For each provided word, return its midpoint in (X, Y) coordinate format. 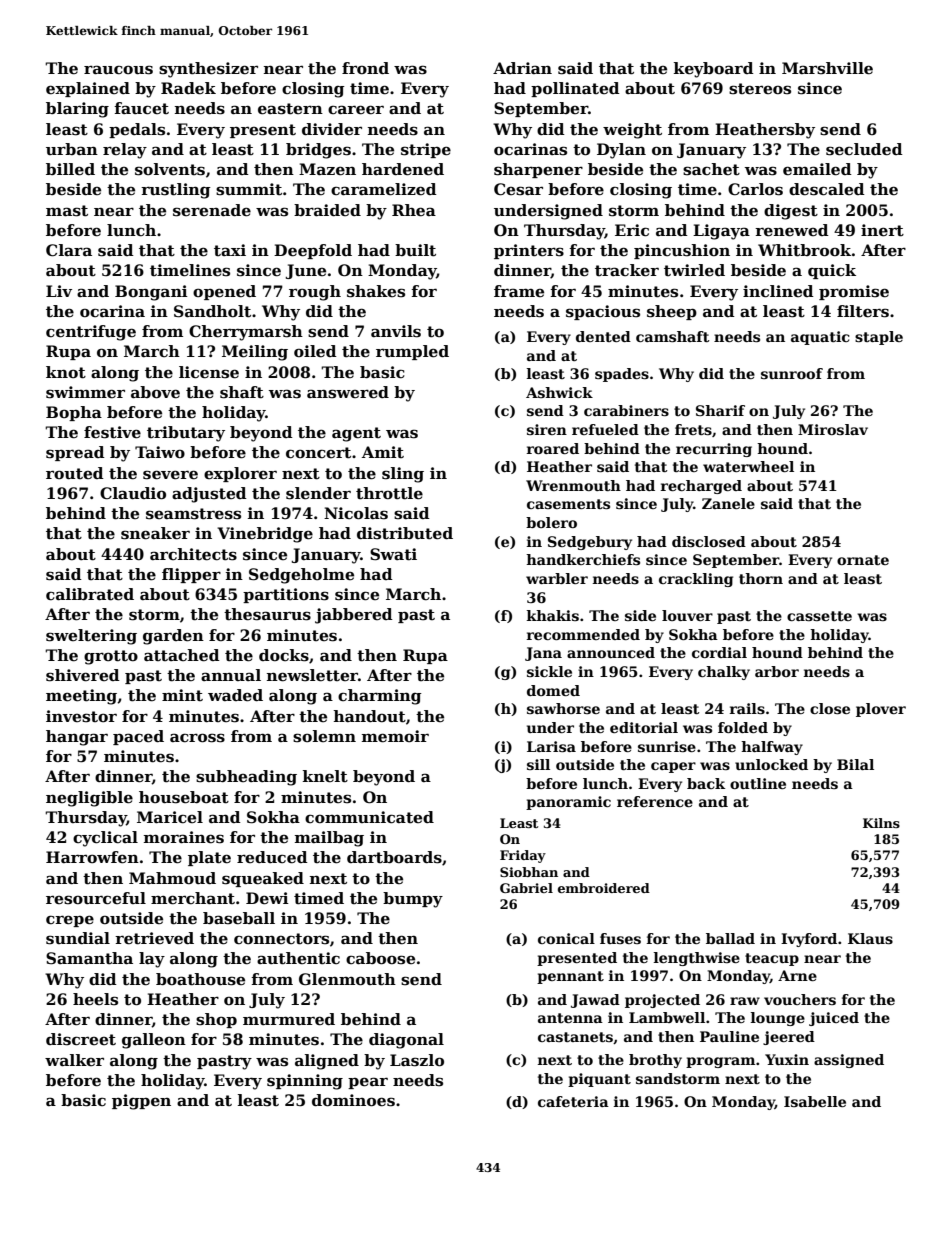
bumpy (413, 900)
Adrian (522, 68)
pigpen (141, 1102)
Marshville (827, 68)
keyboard (714, 70)
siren (547, 429)
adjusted (209, 495)
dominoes (353, 1100)
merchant (193, 898)
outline (758, 783)
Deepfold (313, 251)
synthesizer (208, 70)
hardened (403, 169)
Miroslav (833, 429)
